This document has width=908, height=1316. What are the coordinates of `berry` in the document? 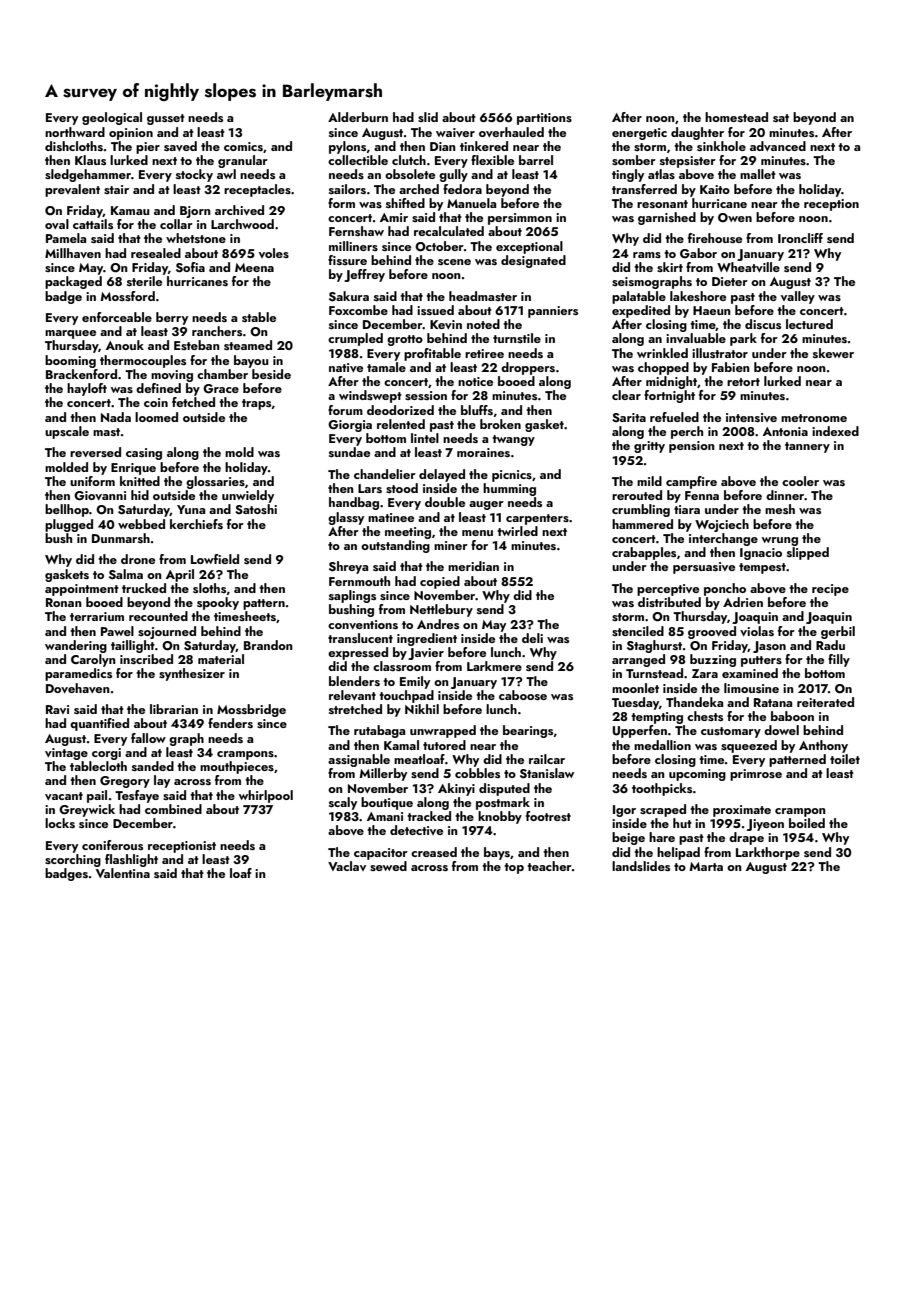 It's located at (172, 318).
